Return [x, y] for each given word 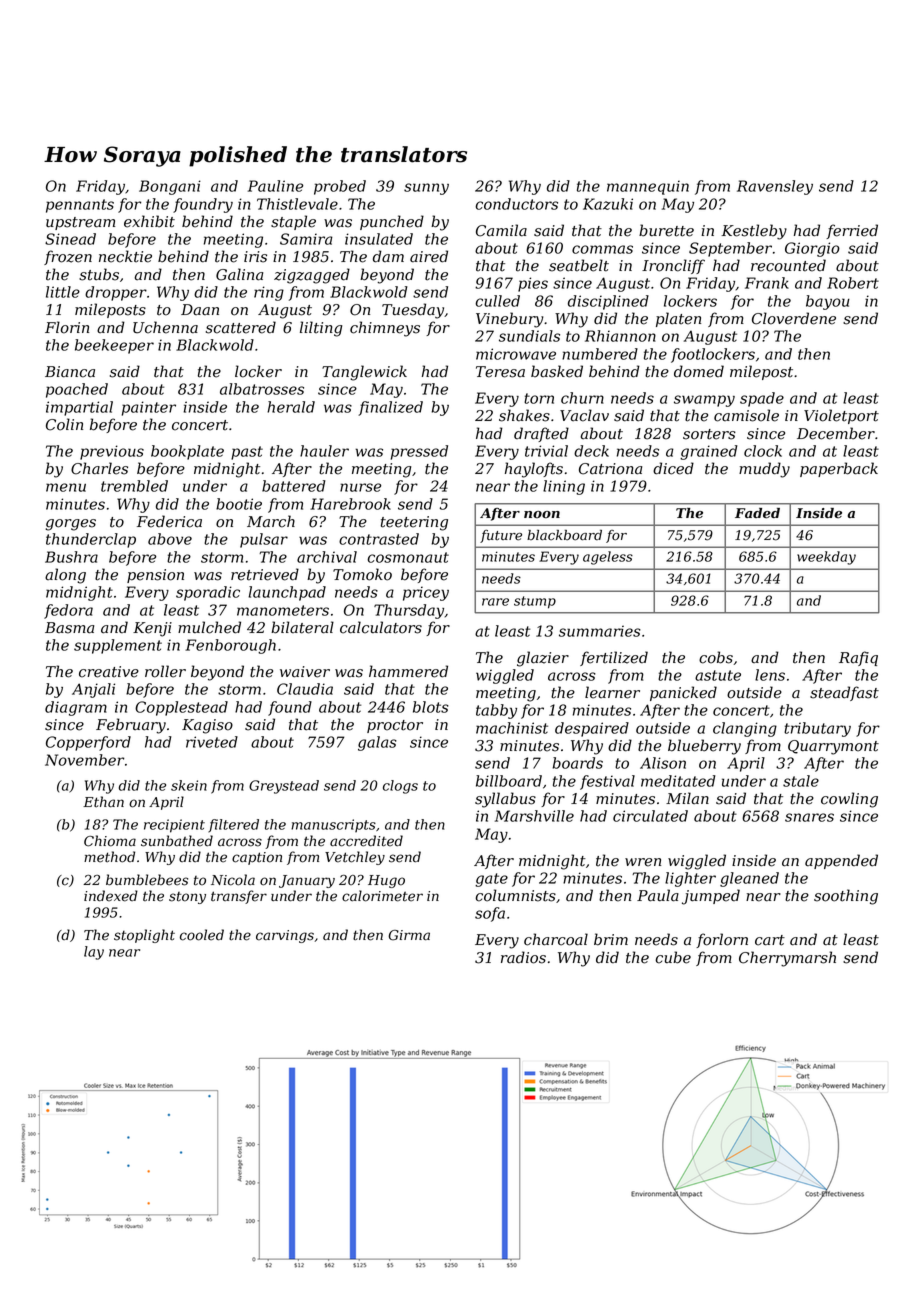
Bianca [70, 372]
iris [255, 257]
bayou [828, 302]
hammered [408, 671]
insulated [379, 239]
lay [94, 953]
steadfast [844, 693]
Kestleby [754, 232]
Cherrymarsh [787, 959]
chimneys [385, 329]
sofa [490, 914]
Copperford [88, 743]
